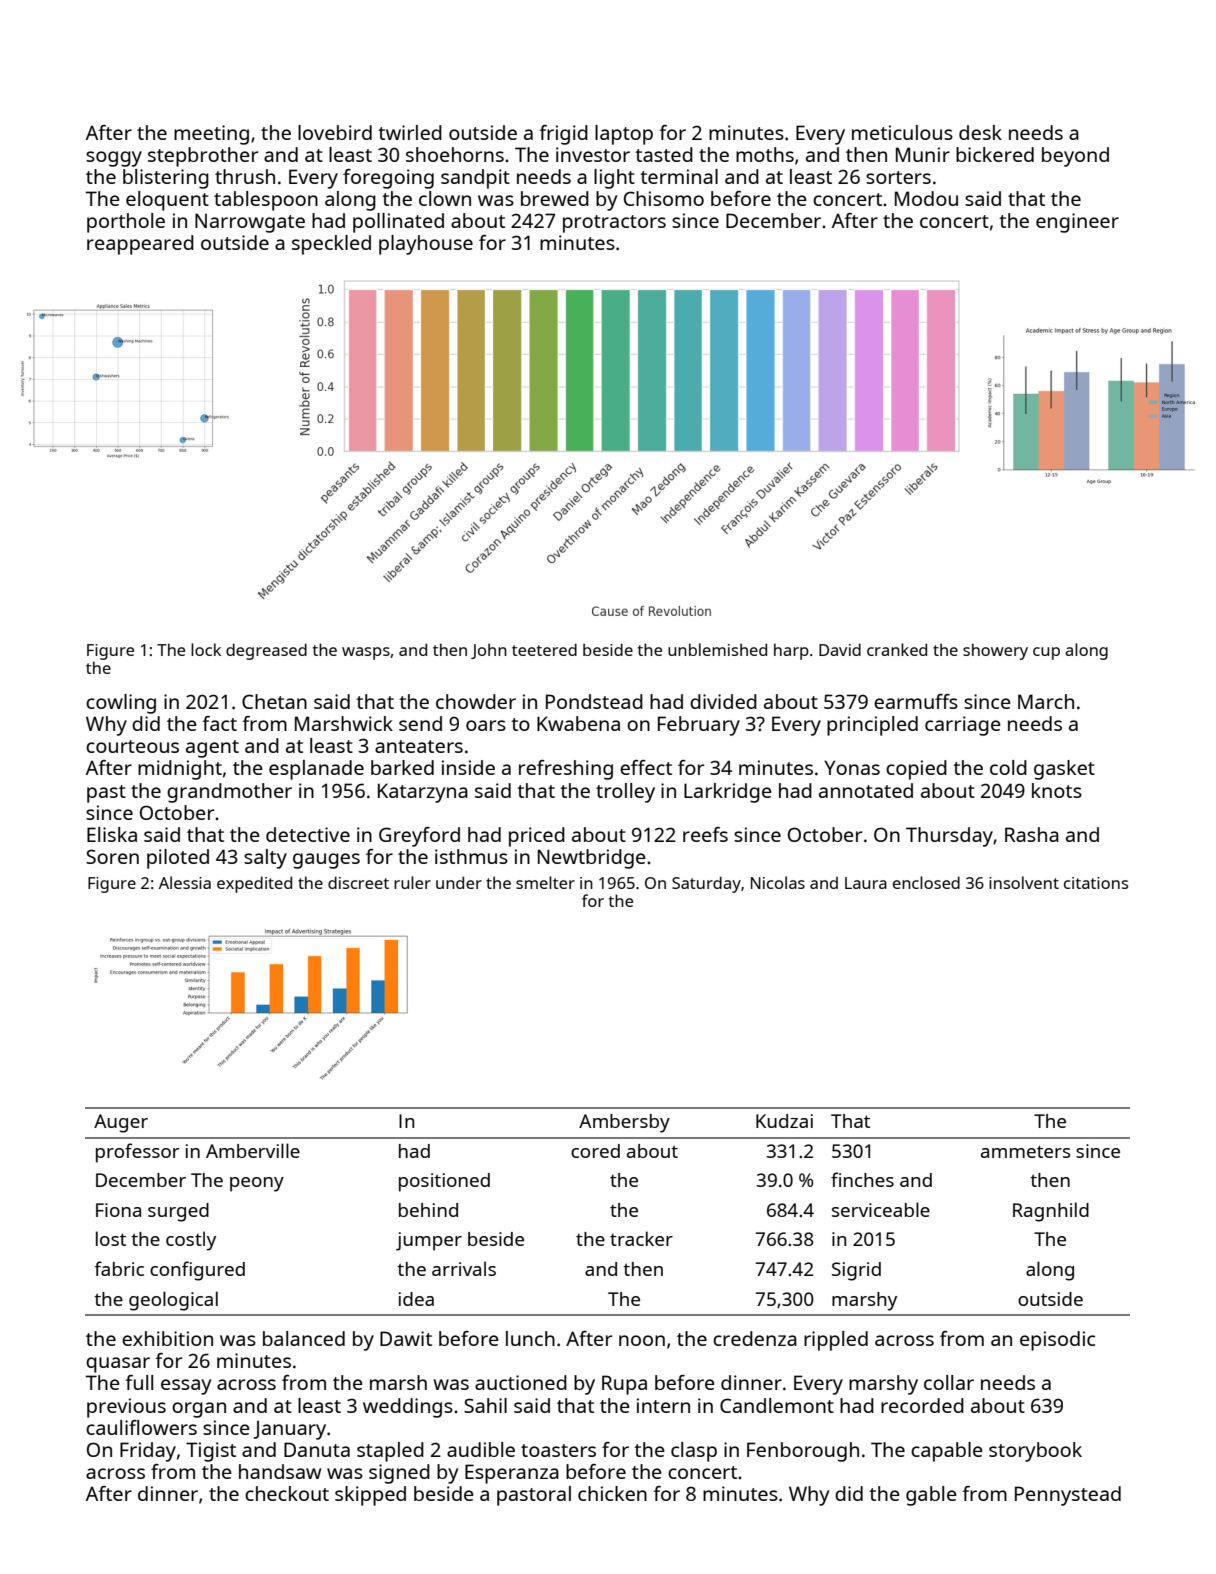  Describe the element at coordinates (926, 882) in the screenshot. I see `enclosed` at that location.
